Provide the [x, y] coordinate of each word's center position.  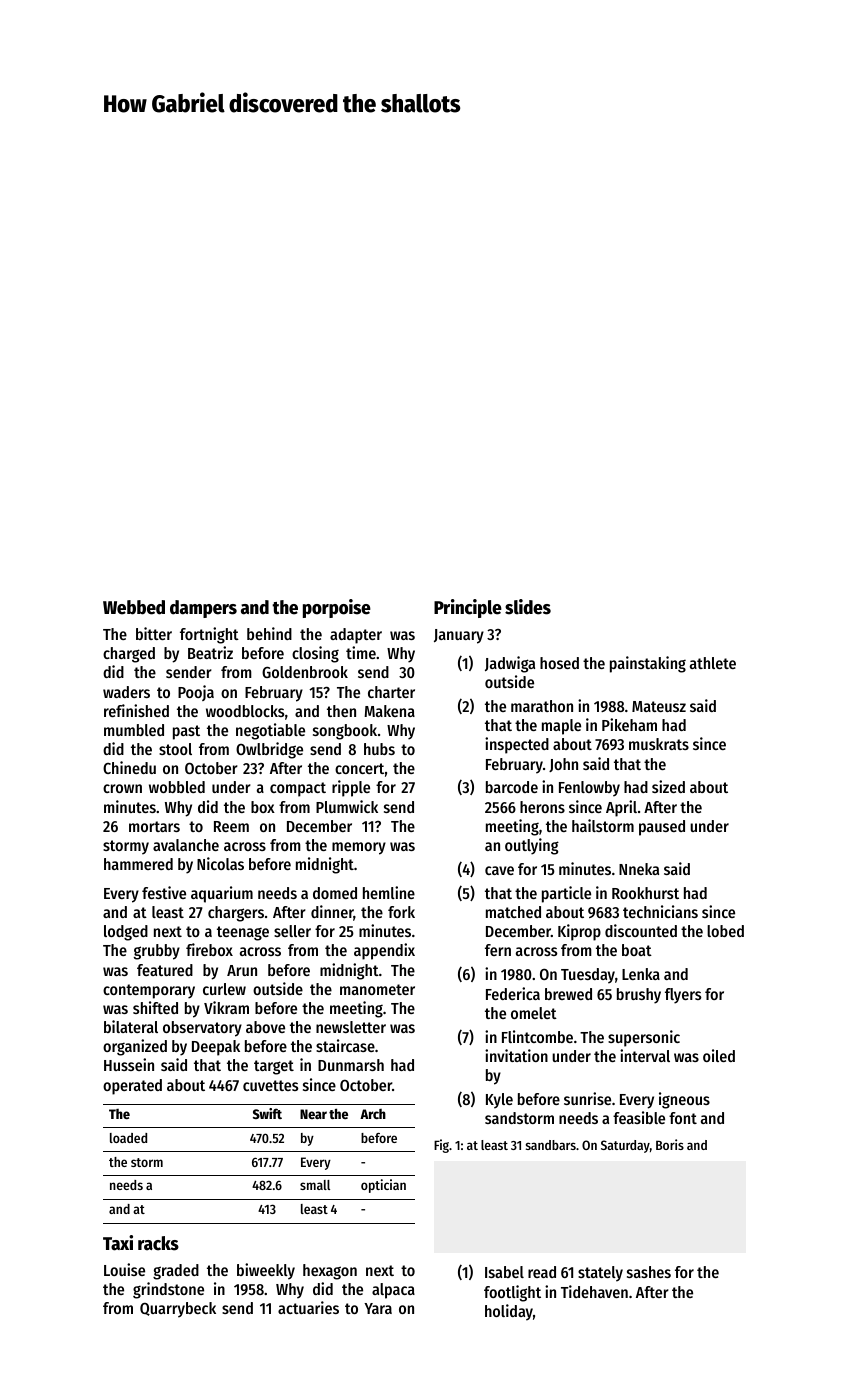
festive [164, 892]
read [542, 1272]
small [315, 1185]
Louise [124, 1269]
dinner [332, 913]
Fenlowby [589, 789]
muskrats [659, 744]
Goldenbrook [305, 672]
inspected [517, 745]
